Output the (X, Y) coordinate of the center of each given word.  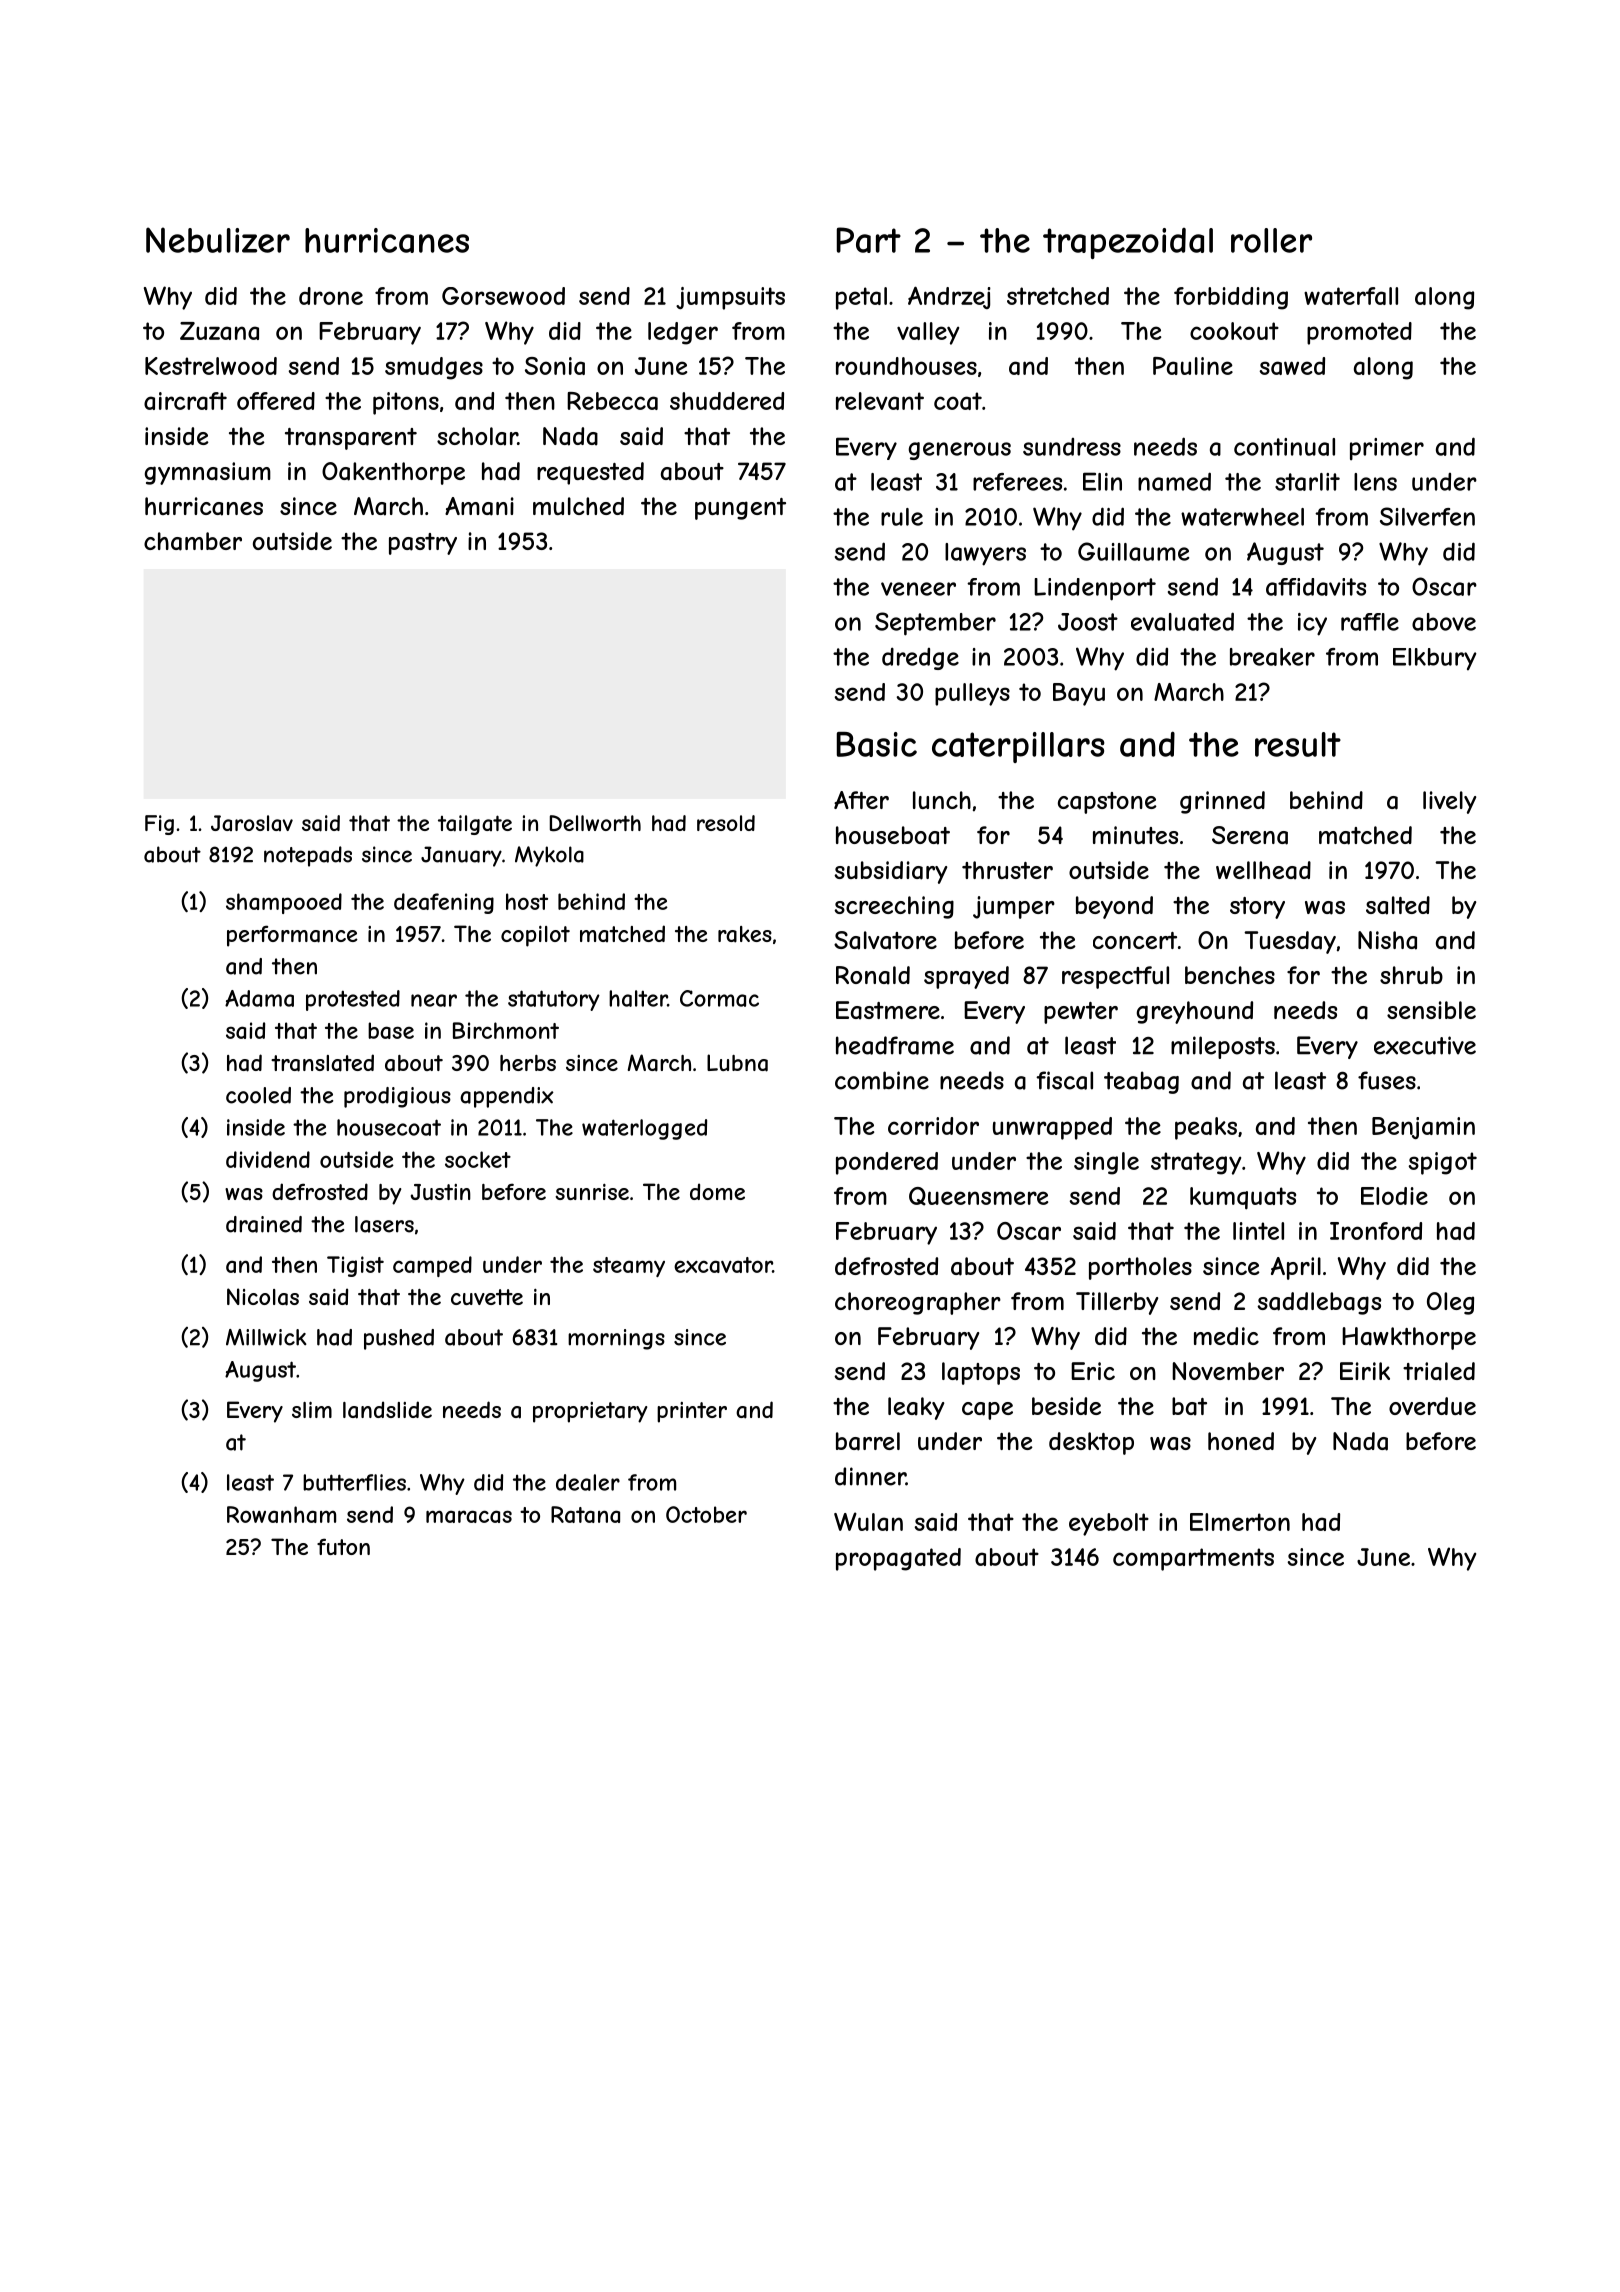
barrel (868, 1441)
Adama (259, 998)
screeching (894, 907)
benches (1230, 975)
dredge (920, 658)
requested (590, 473)
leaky (916, 1408)
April (1296, 1268)
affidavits (1316, 587)
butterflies (354, 1482)
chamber (193, 541)
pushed (399, 1339)
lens (1375, 482)
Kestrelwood (211, 366)
